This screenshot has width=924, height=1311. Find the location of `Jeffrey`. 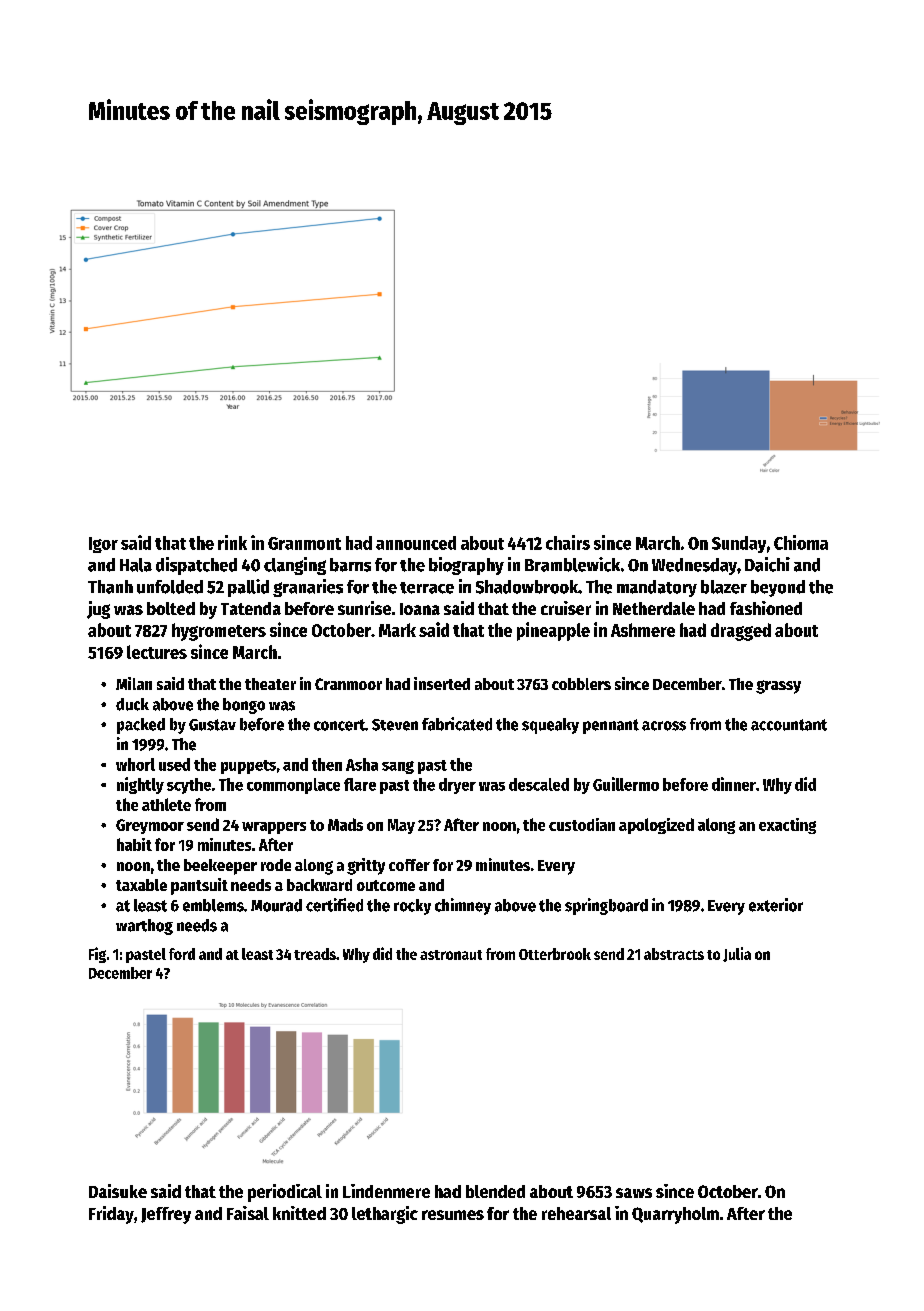

Jeffrey is located at coordinates (166, 1215).
